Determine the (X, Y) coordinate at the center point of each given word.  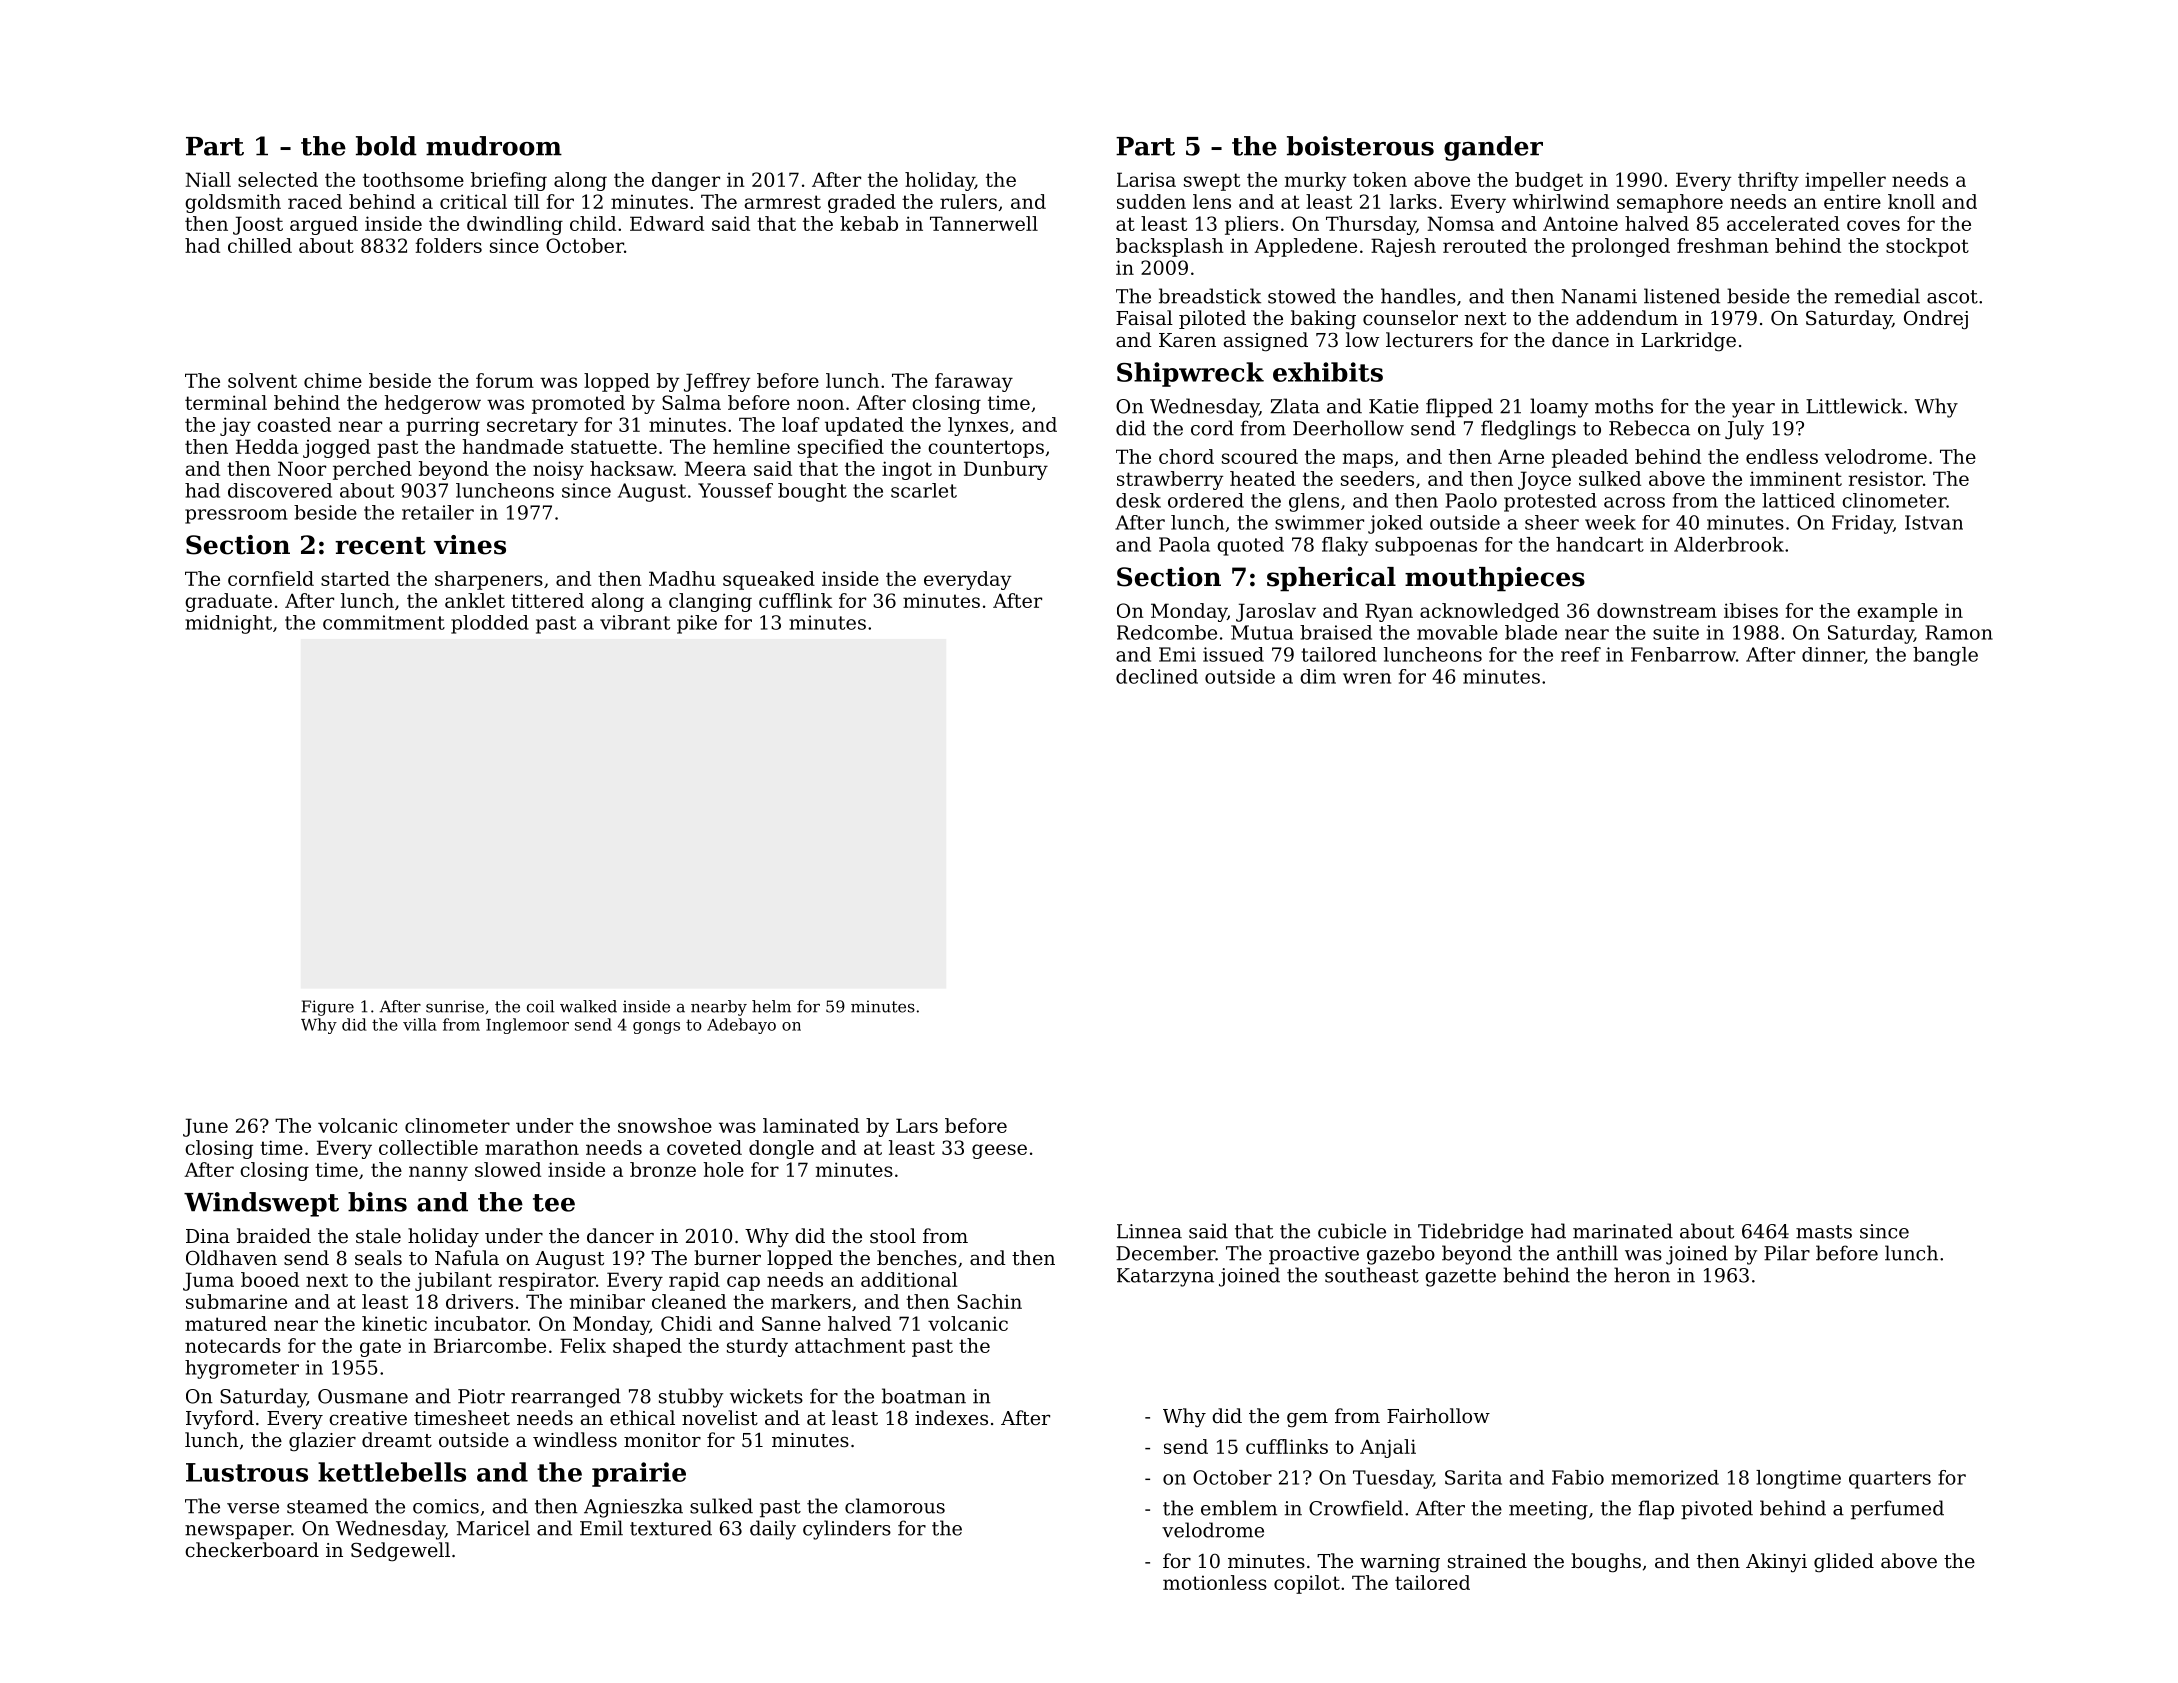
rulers (968, 201)
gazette (1460, 1278)
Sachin (989, 1301)
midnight (228, 624)
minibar (607, 1301)
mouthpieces (1495, 579)
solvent (262, 380)
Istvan (1934, 522)
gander (1493, 148)
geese (999, 1151)
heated (1263, 478)
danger (686, 181)
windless (575, 1439)
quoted (1250, 546)
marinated (1623, 1231)
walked (588, 1006)
